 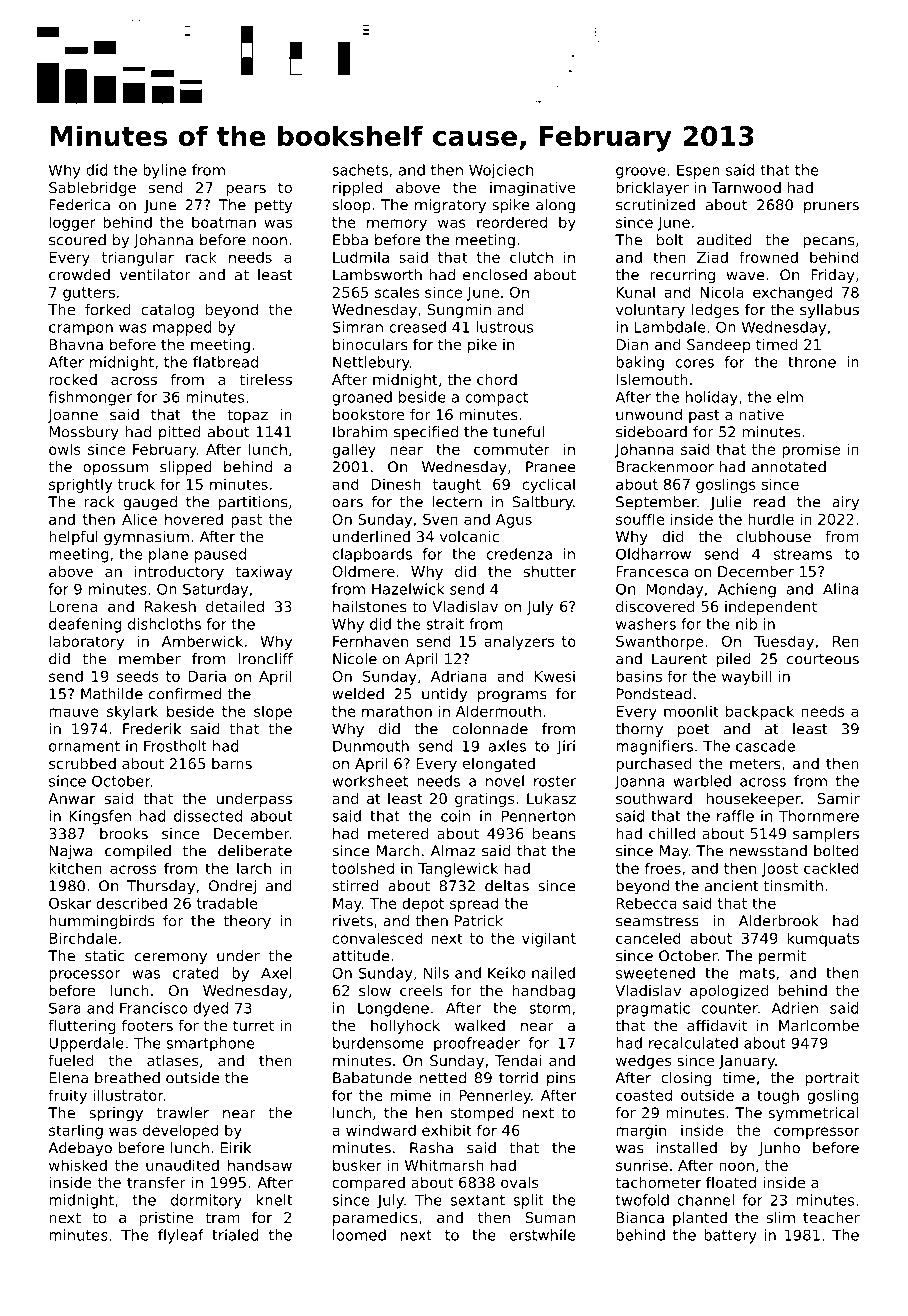 What do you see at coordinates (247, 416) in the image?
I see `topaz` at bounding box center [247, 416].
